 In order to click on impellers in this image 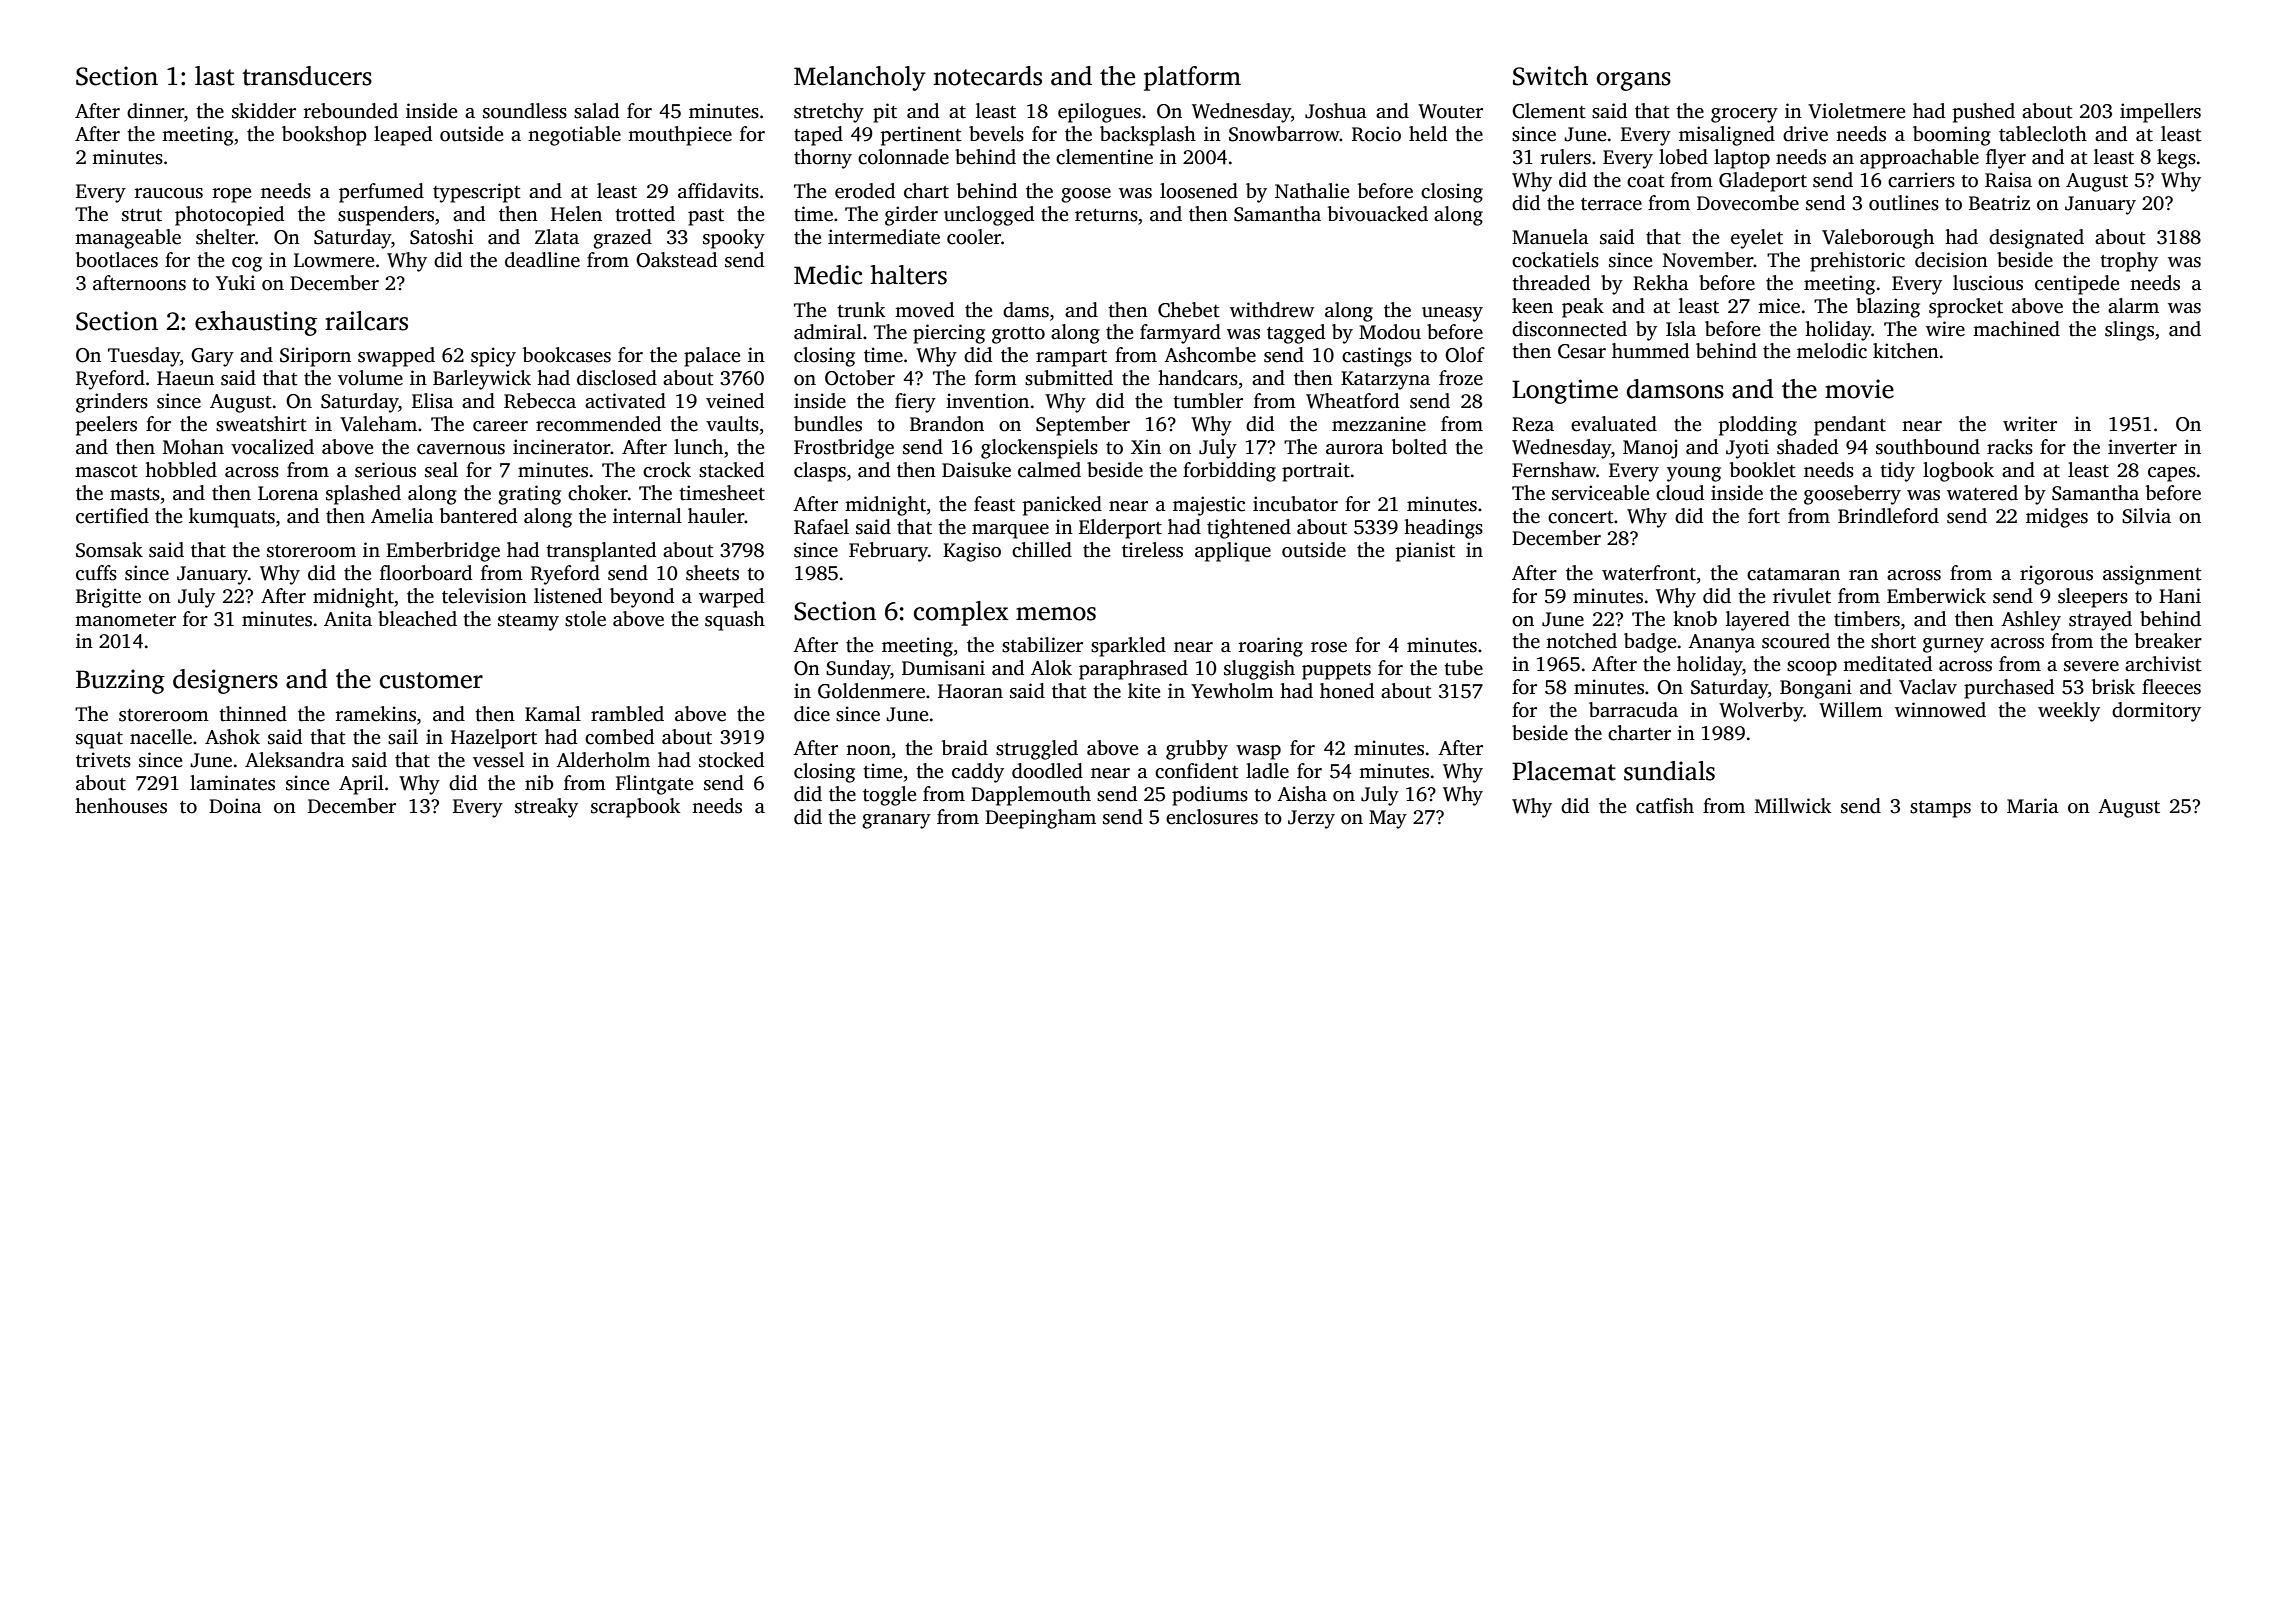, I will do `click(2160, 113)`.
